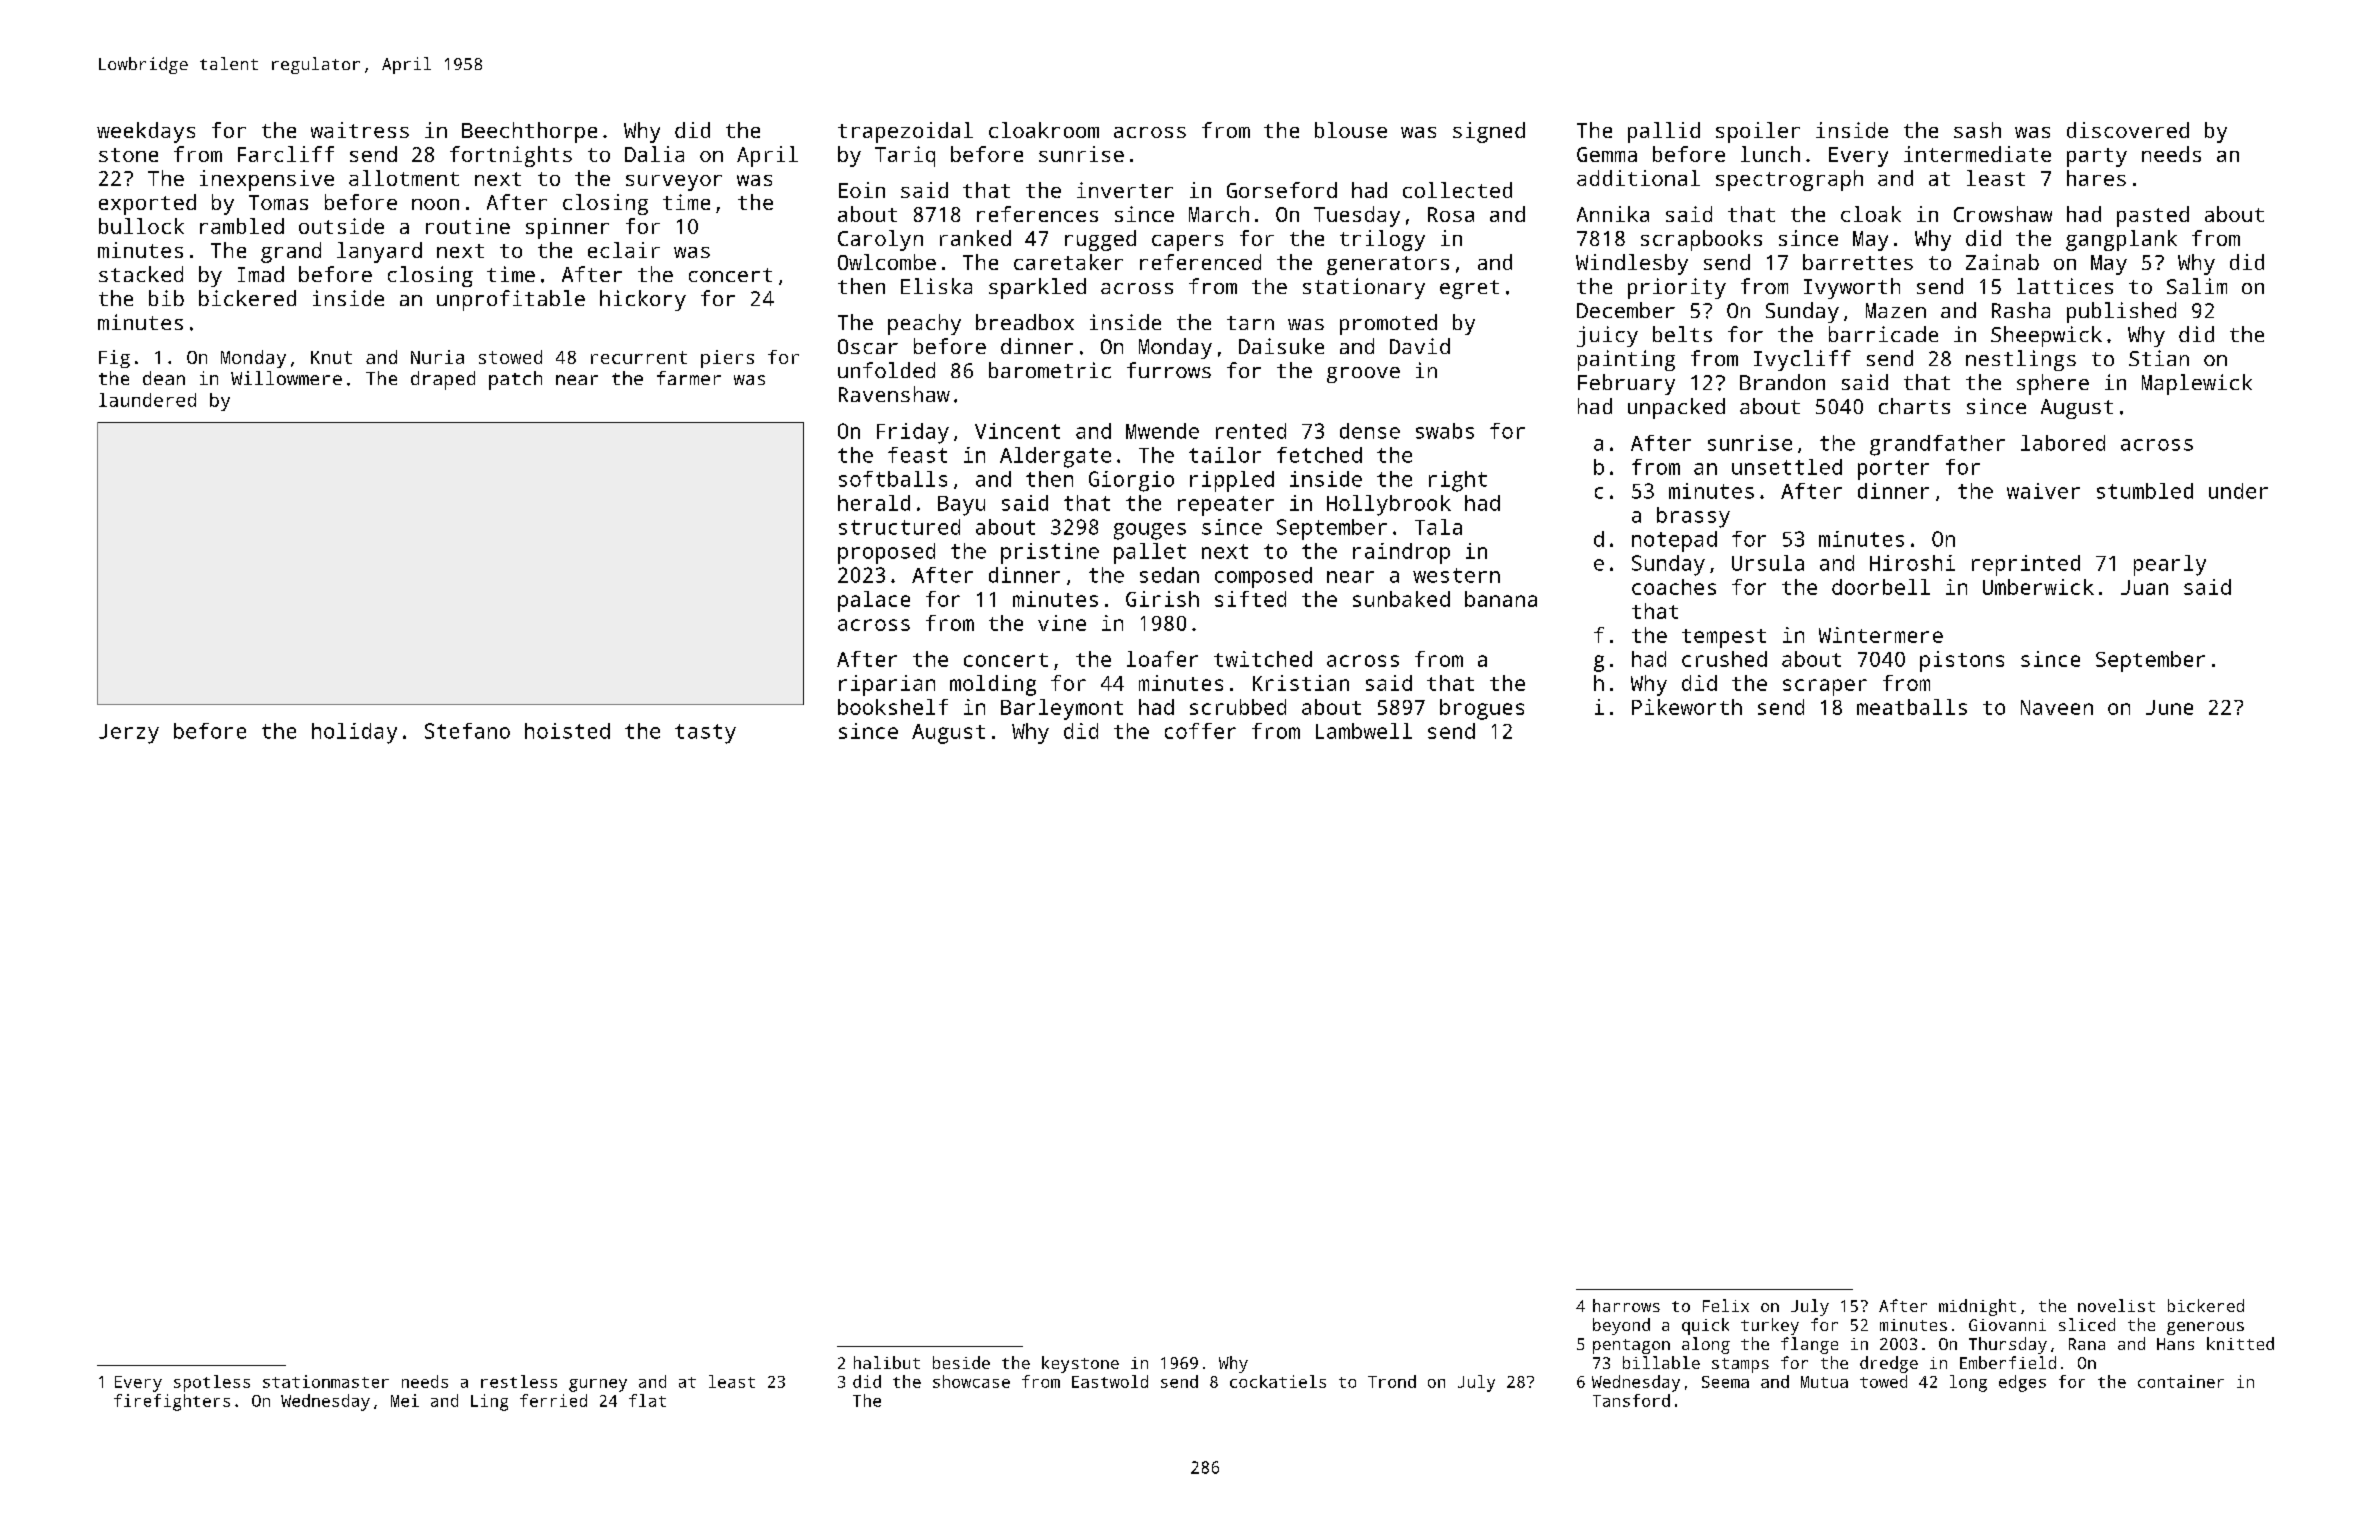  I want to click on allotment, so click(404, 178).
